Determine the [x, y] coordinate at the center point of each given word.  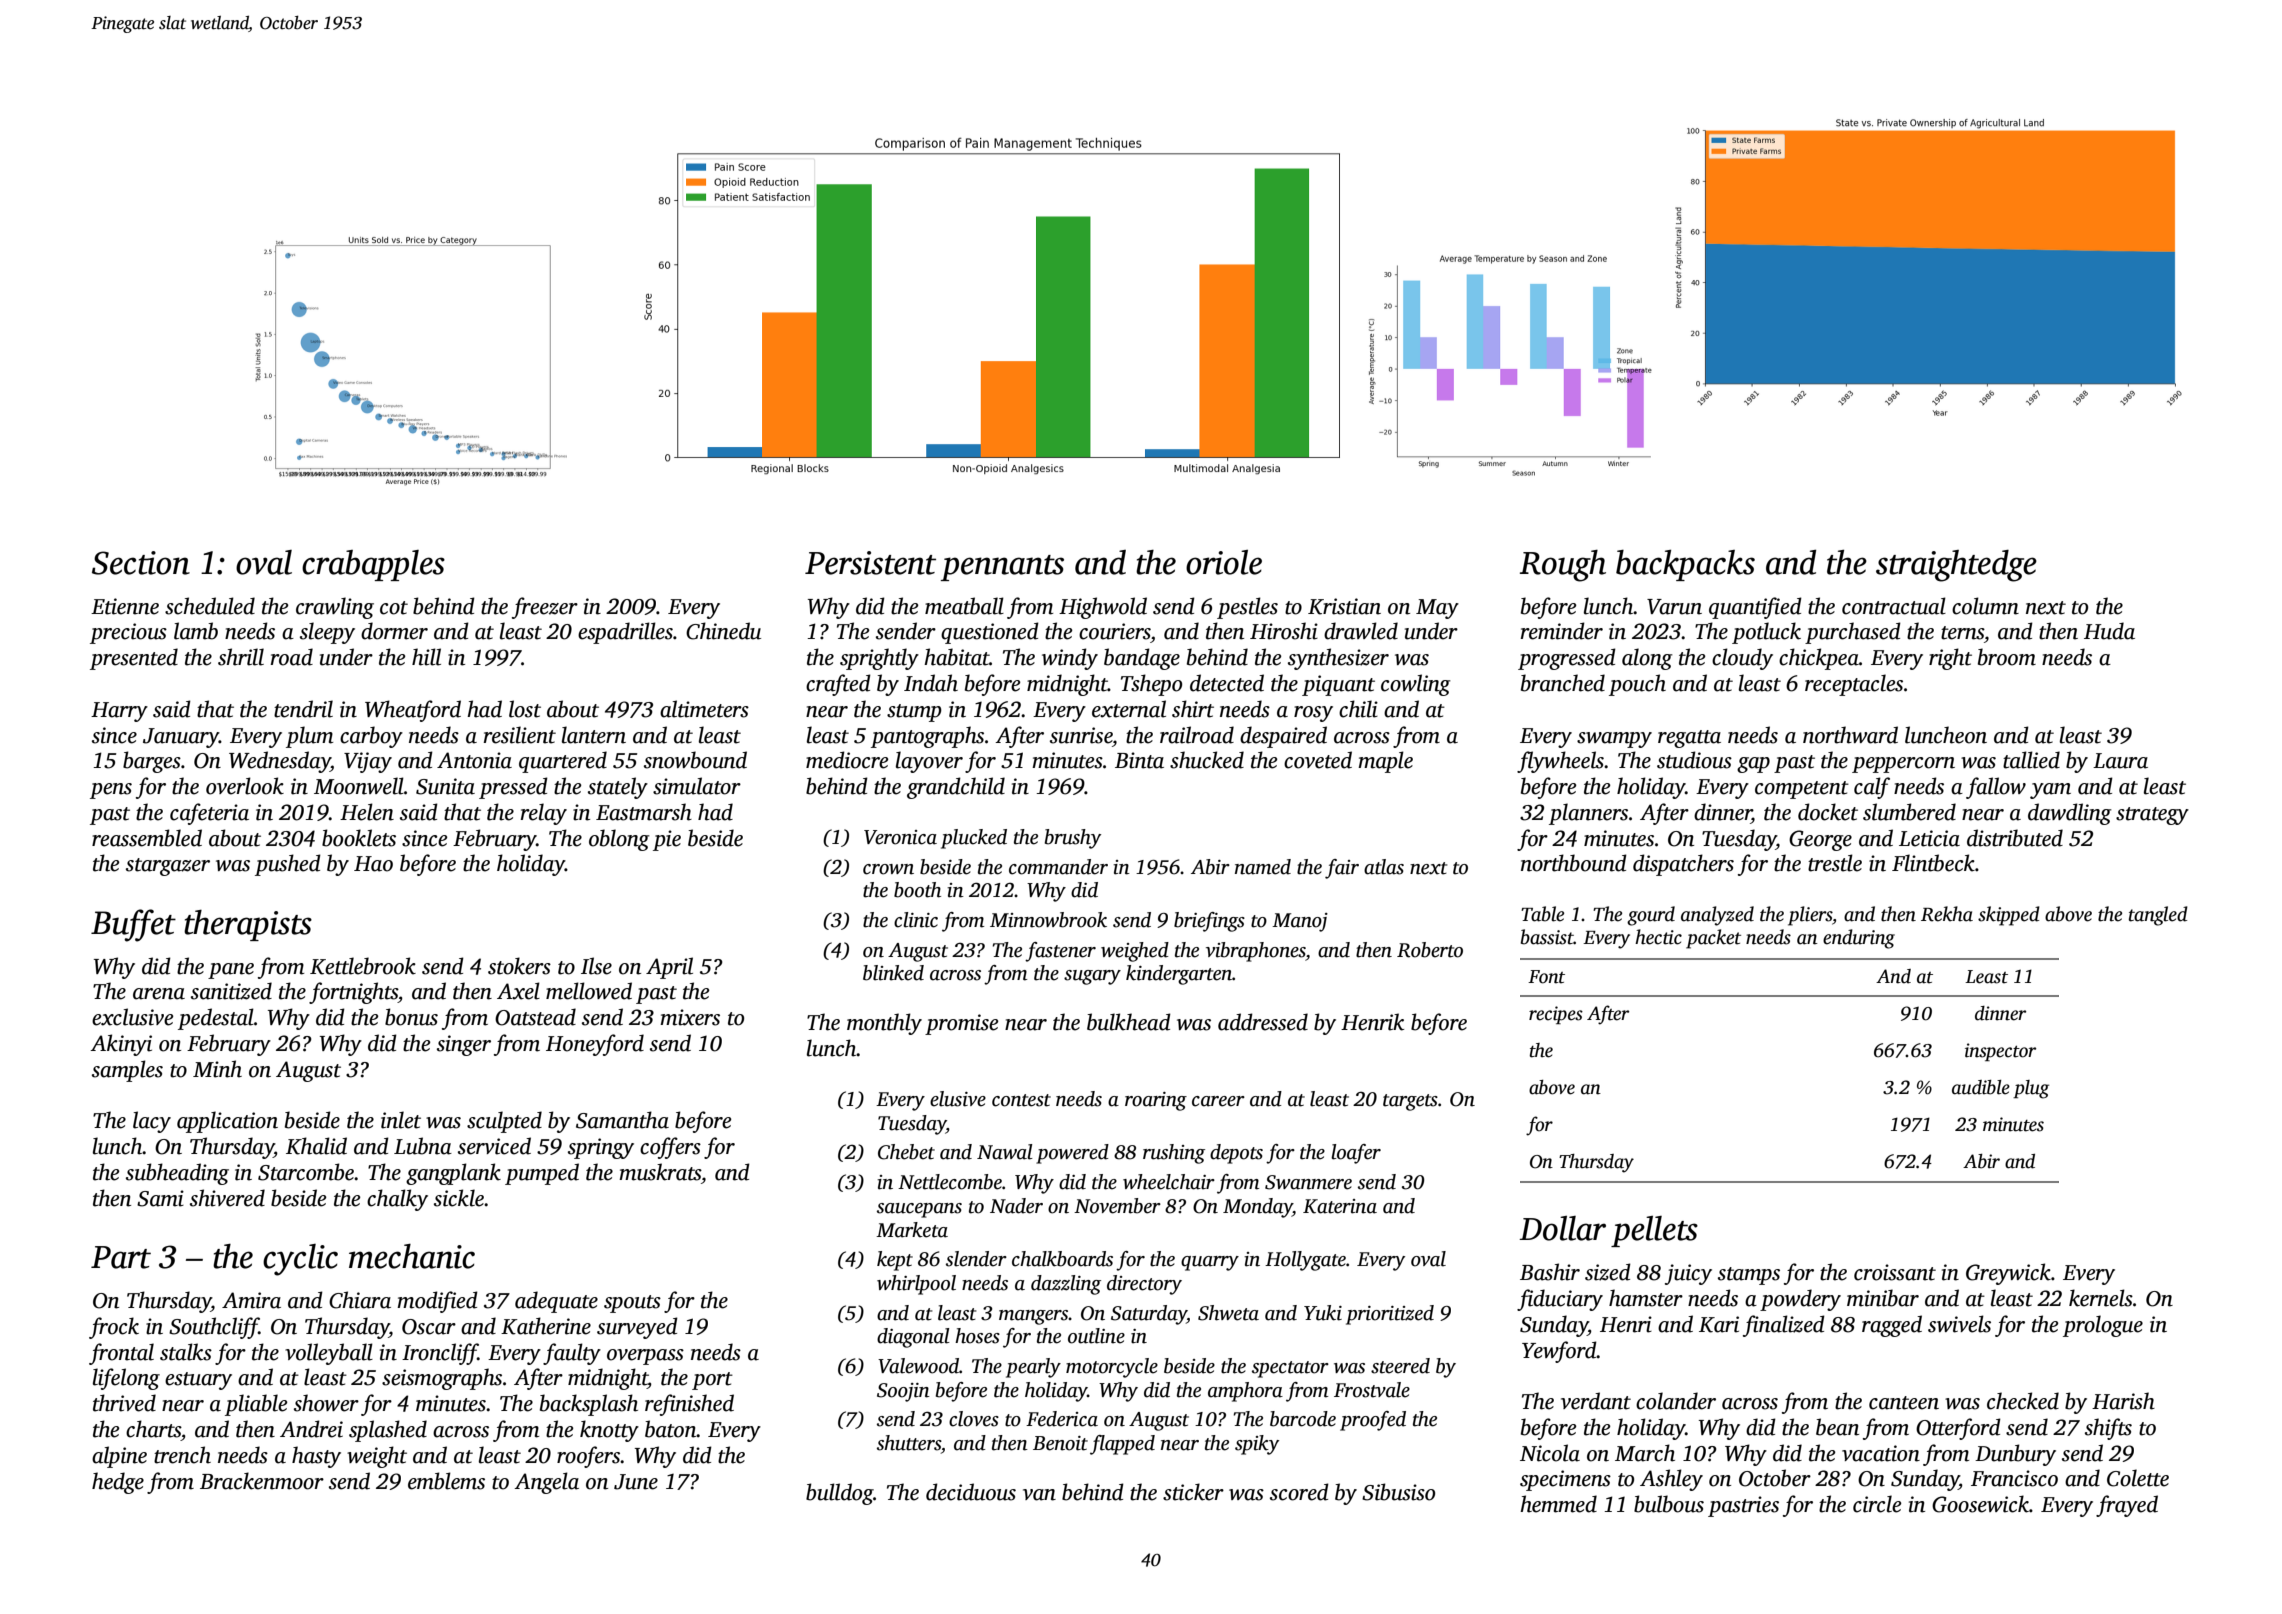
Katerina [1340, 1206]
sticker [1193, 1492]
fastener [1060, 952]
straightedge [1956, 566]
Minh [217, 1069]
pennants [1002, 568]
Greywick [2008, 1274]
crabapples [373, 565]
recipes [1556, 1015]
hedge [118, 1483]
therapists [248, 925]
